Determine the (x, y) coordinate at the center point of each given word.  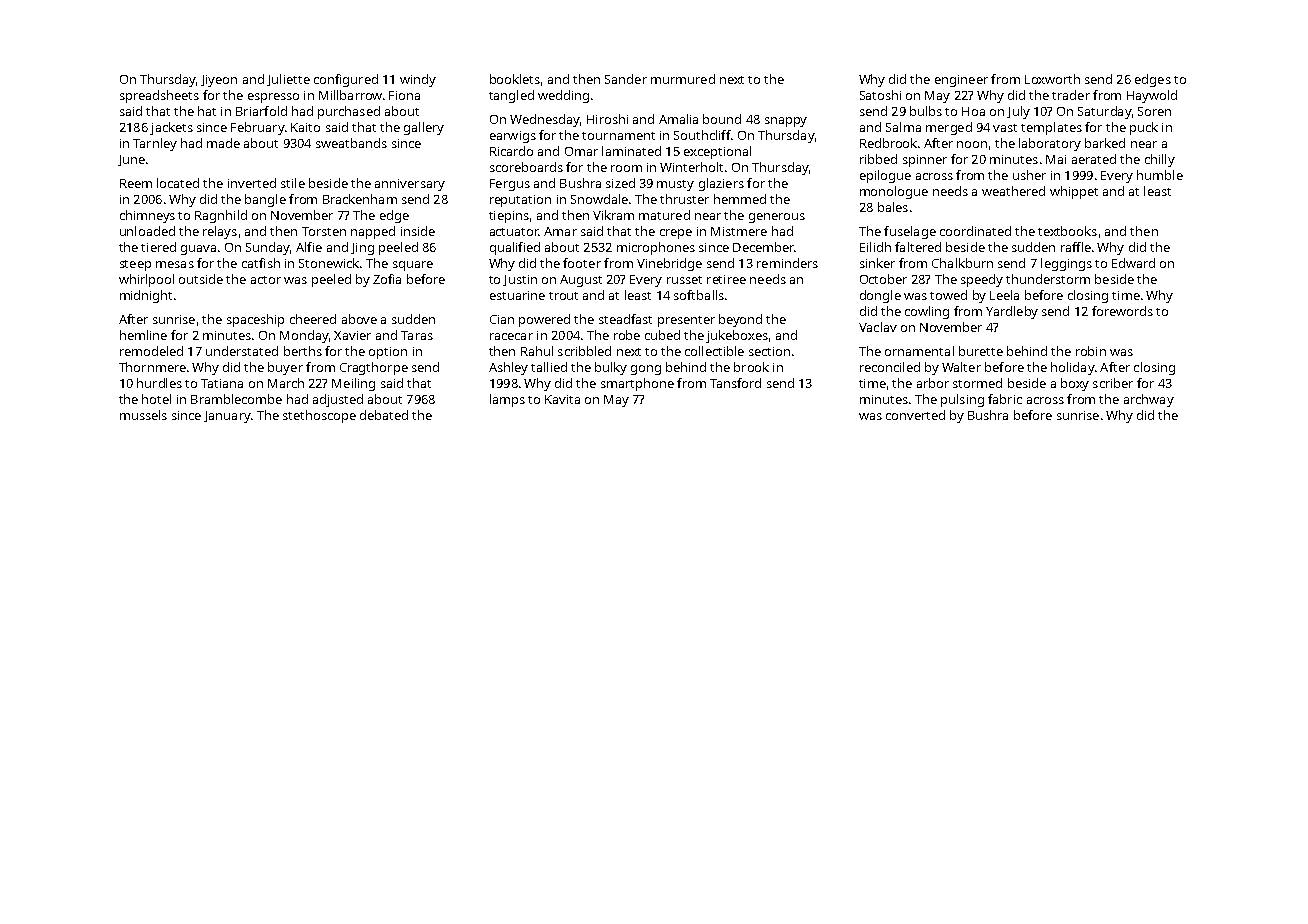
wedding (563, 96)
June (131, 160)
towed (948, 295)
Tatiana (222, 383)
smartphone (637, 384)
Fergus (510, 185)
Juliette (288, 80)
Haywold (1152, 96)
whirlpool (146, 280)
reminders (787, 263)
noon (972, 144)
